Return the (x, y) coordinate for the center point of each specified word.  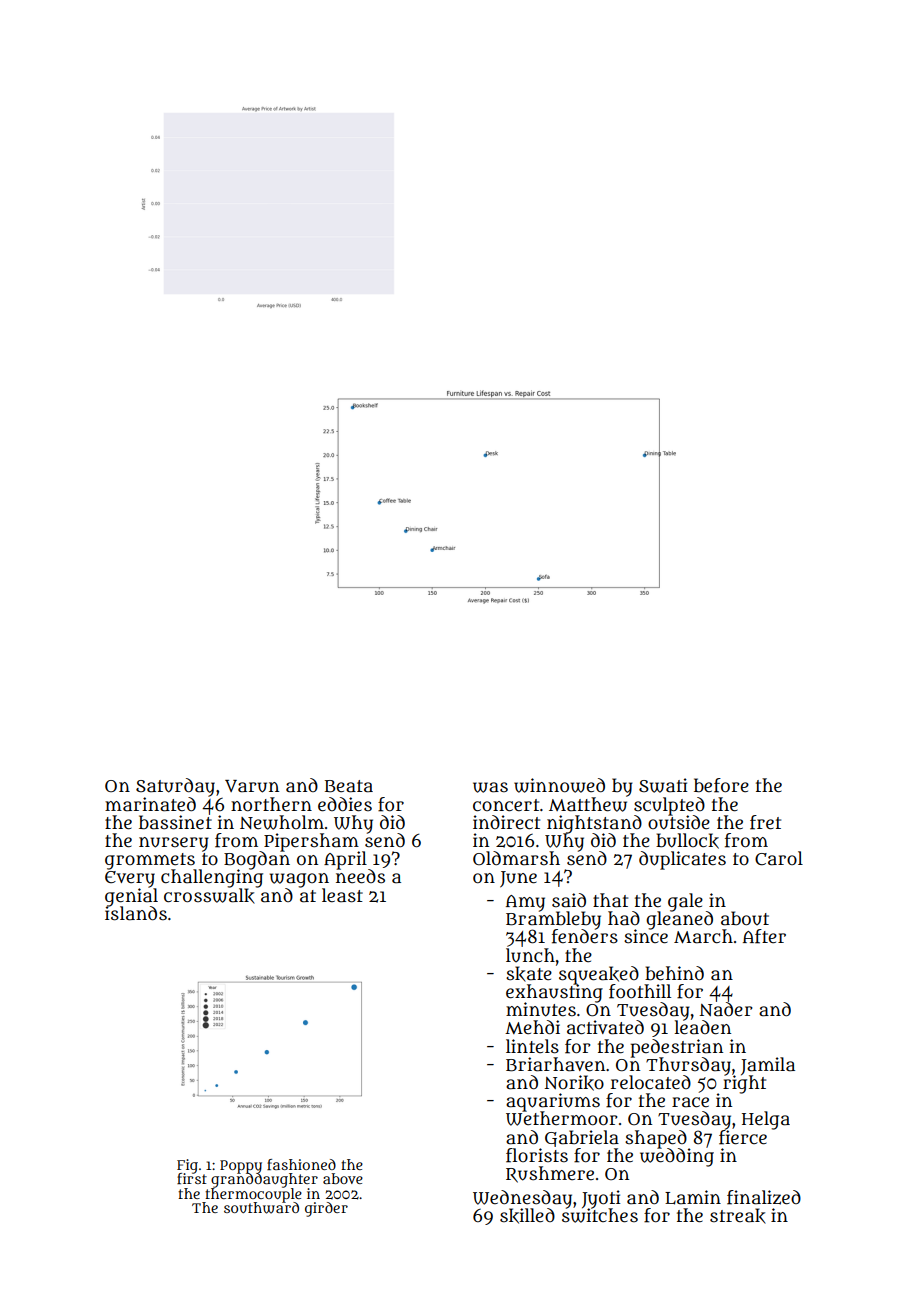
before (721, 785)
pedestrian (676, 1048)
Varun (252, 786)
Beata (349, 786)
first (192, 1178)
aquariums (553, 1102)
